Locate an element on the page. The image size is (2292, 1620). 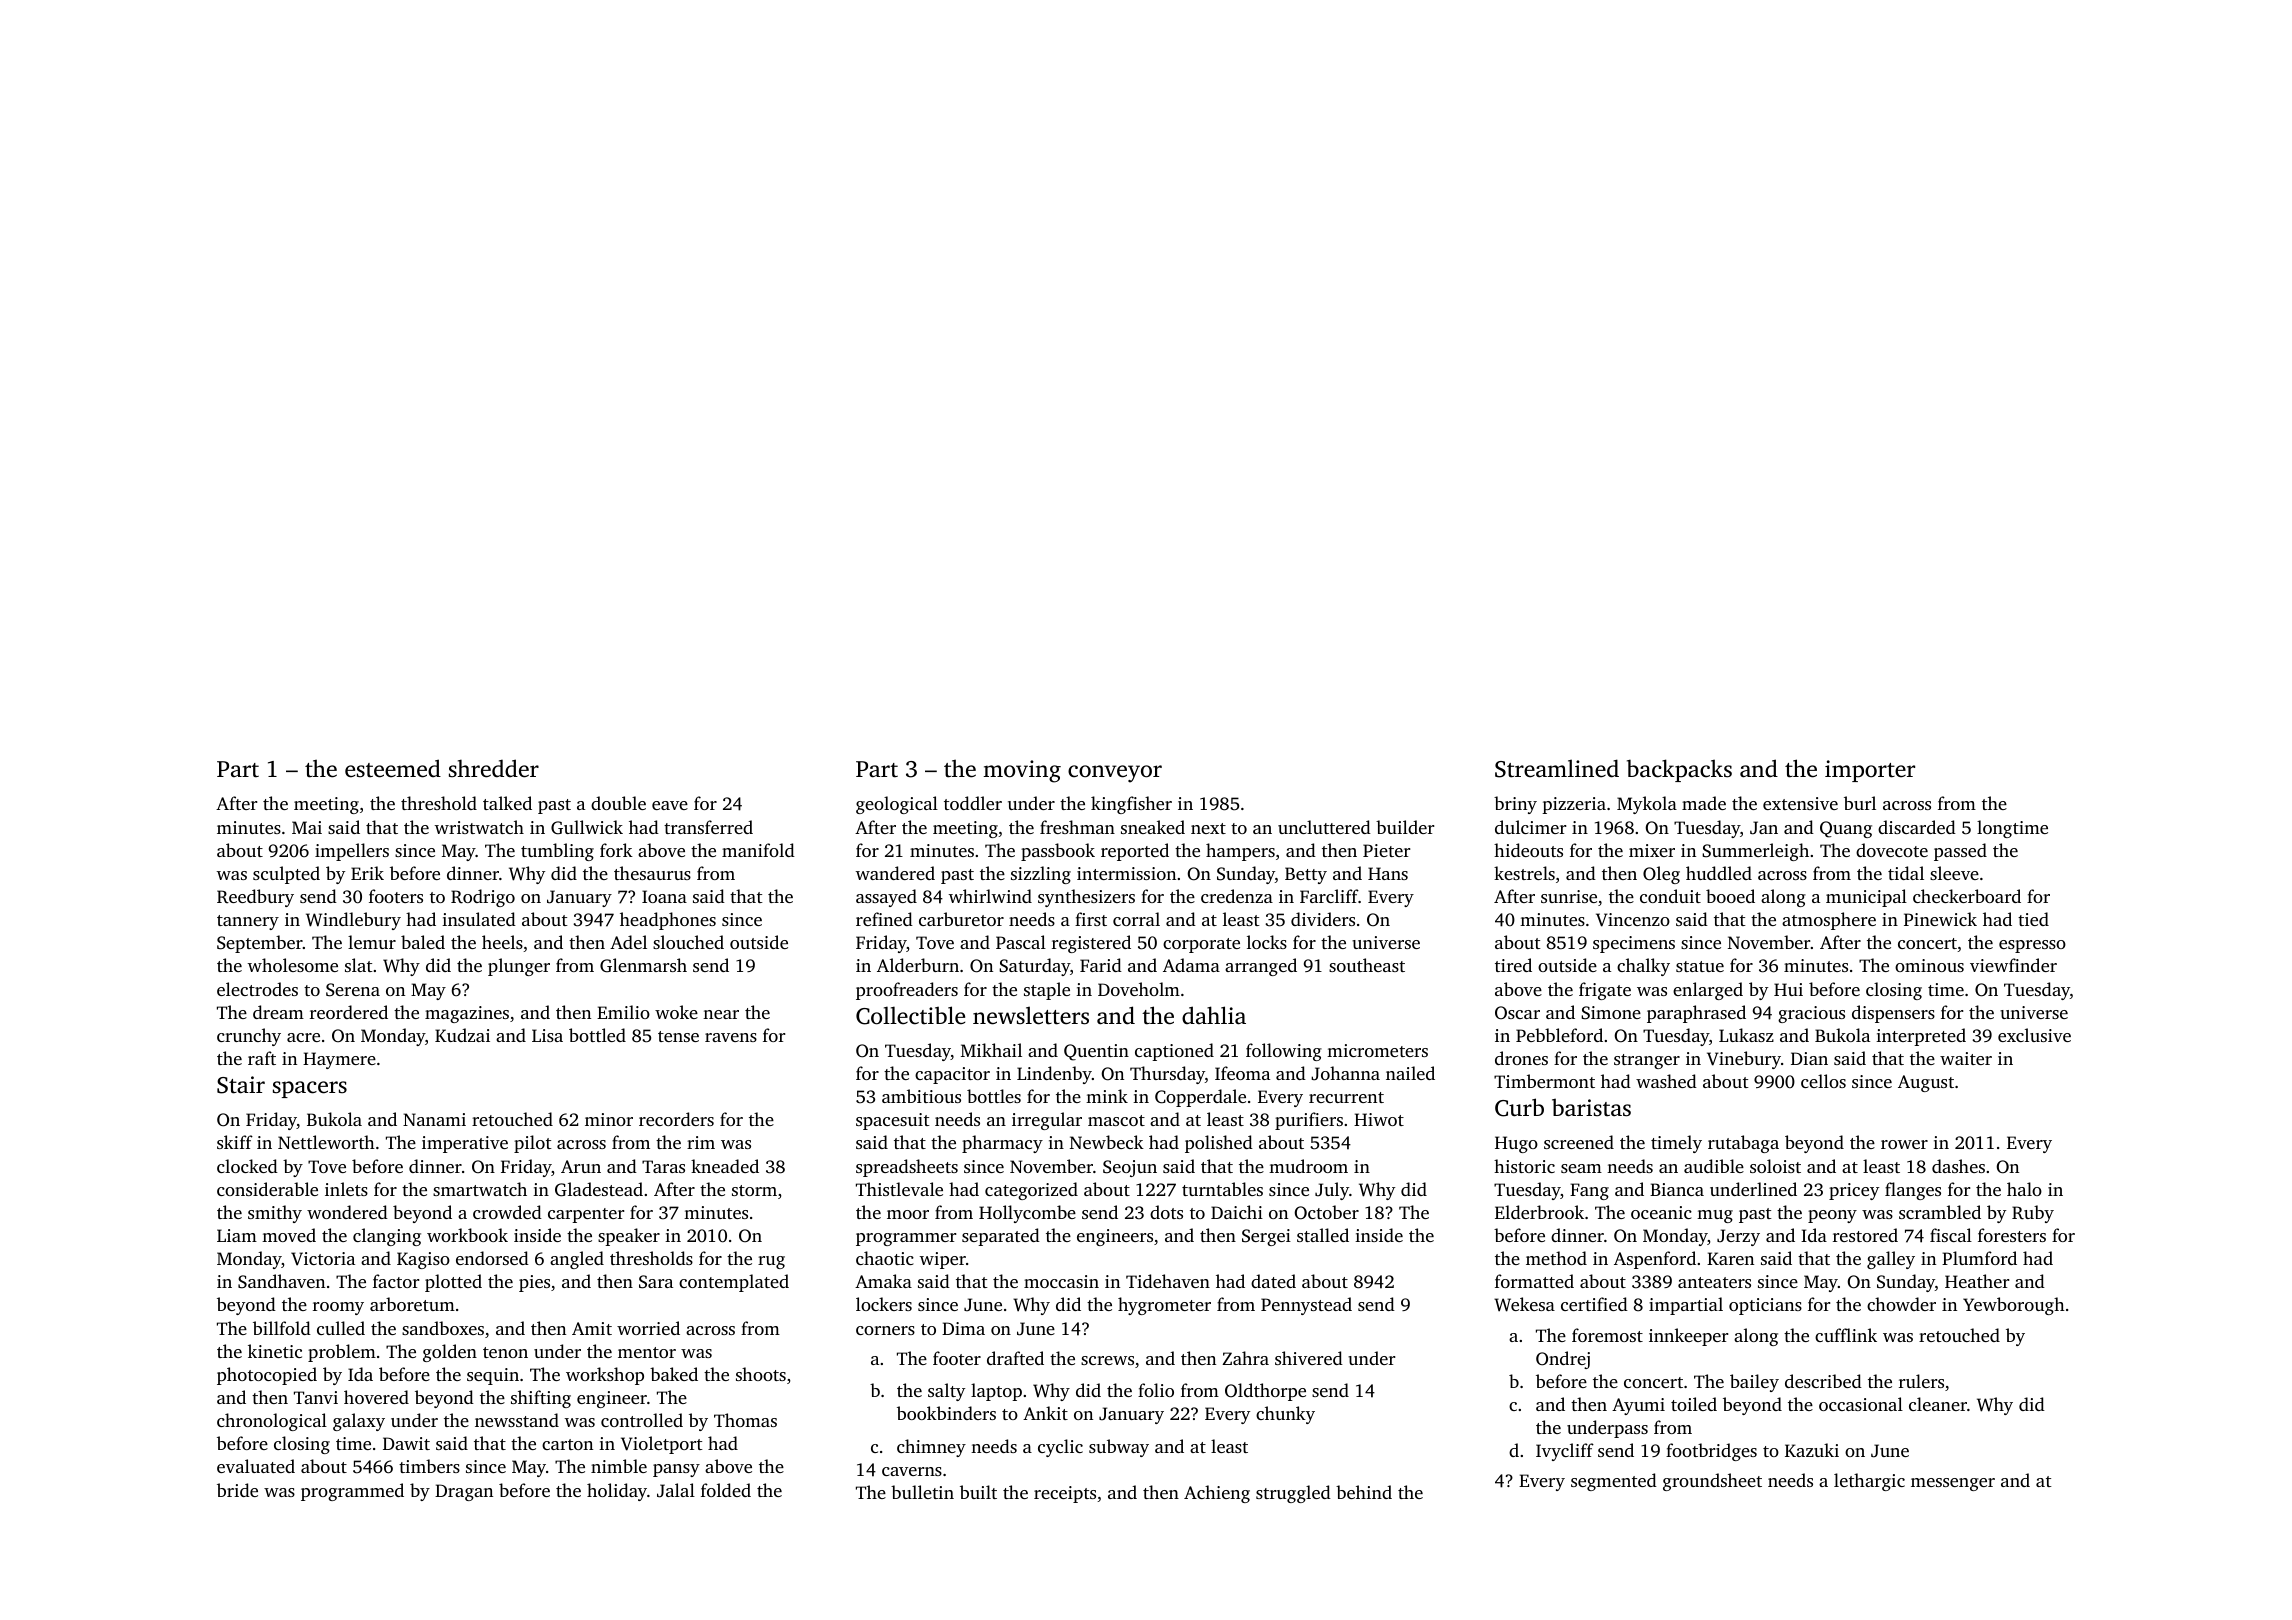
backpacks is located at coordinates (1679, 770).
